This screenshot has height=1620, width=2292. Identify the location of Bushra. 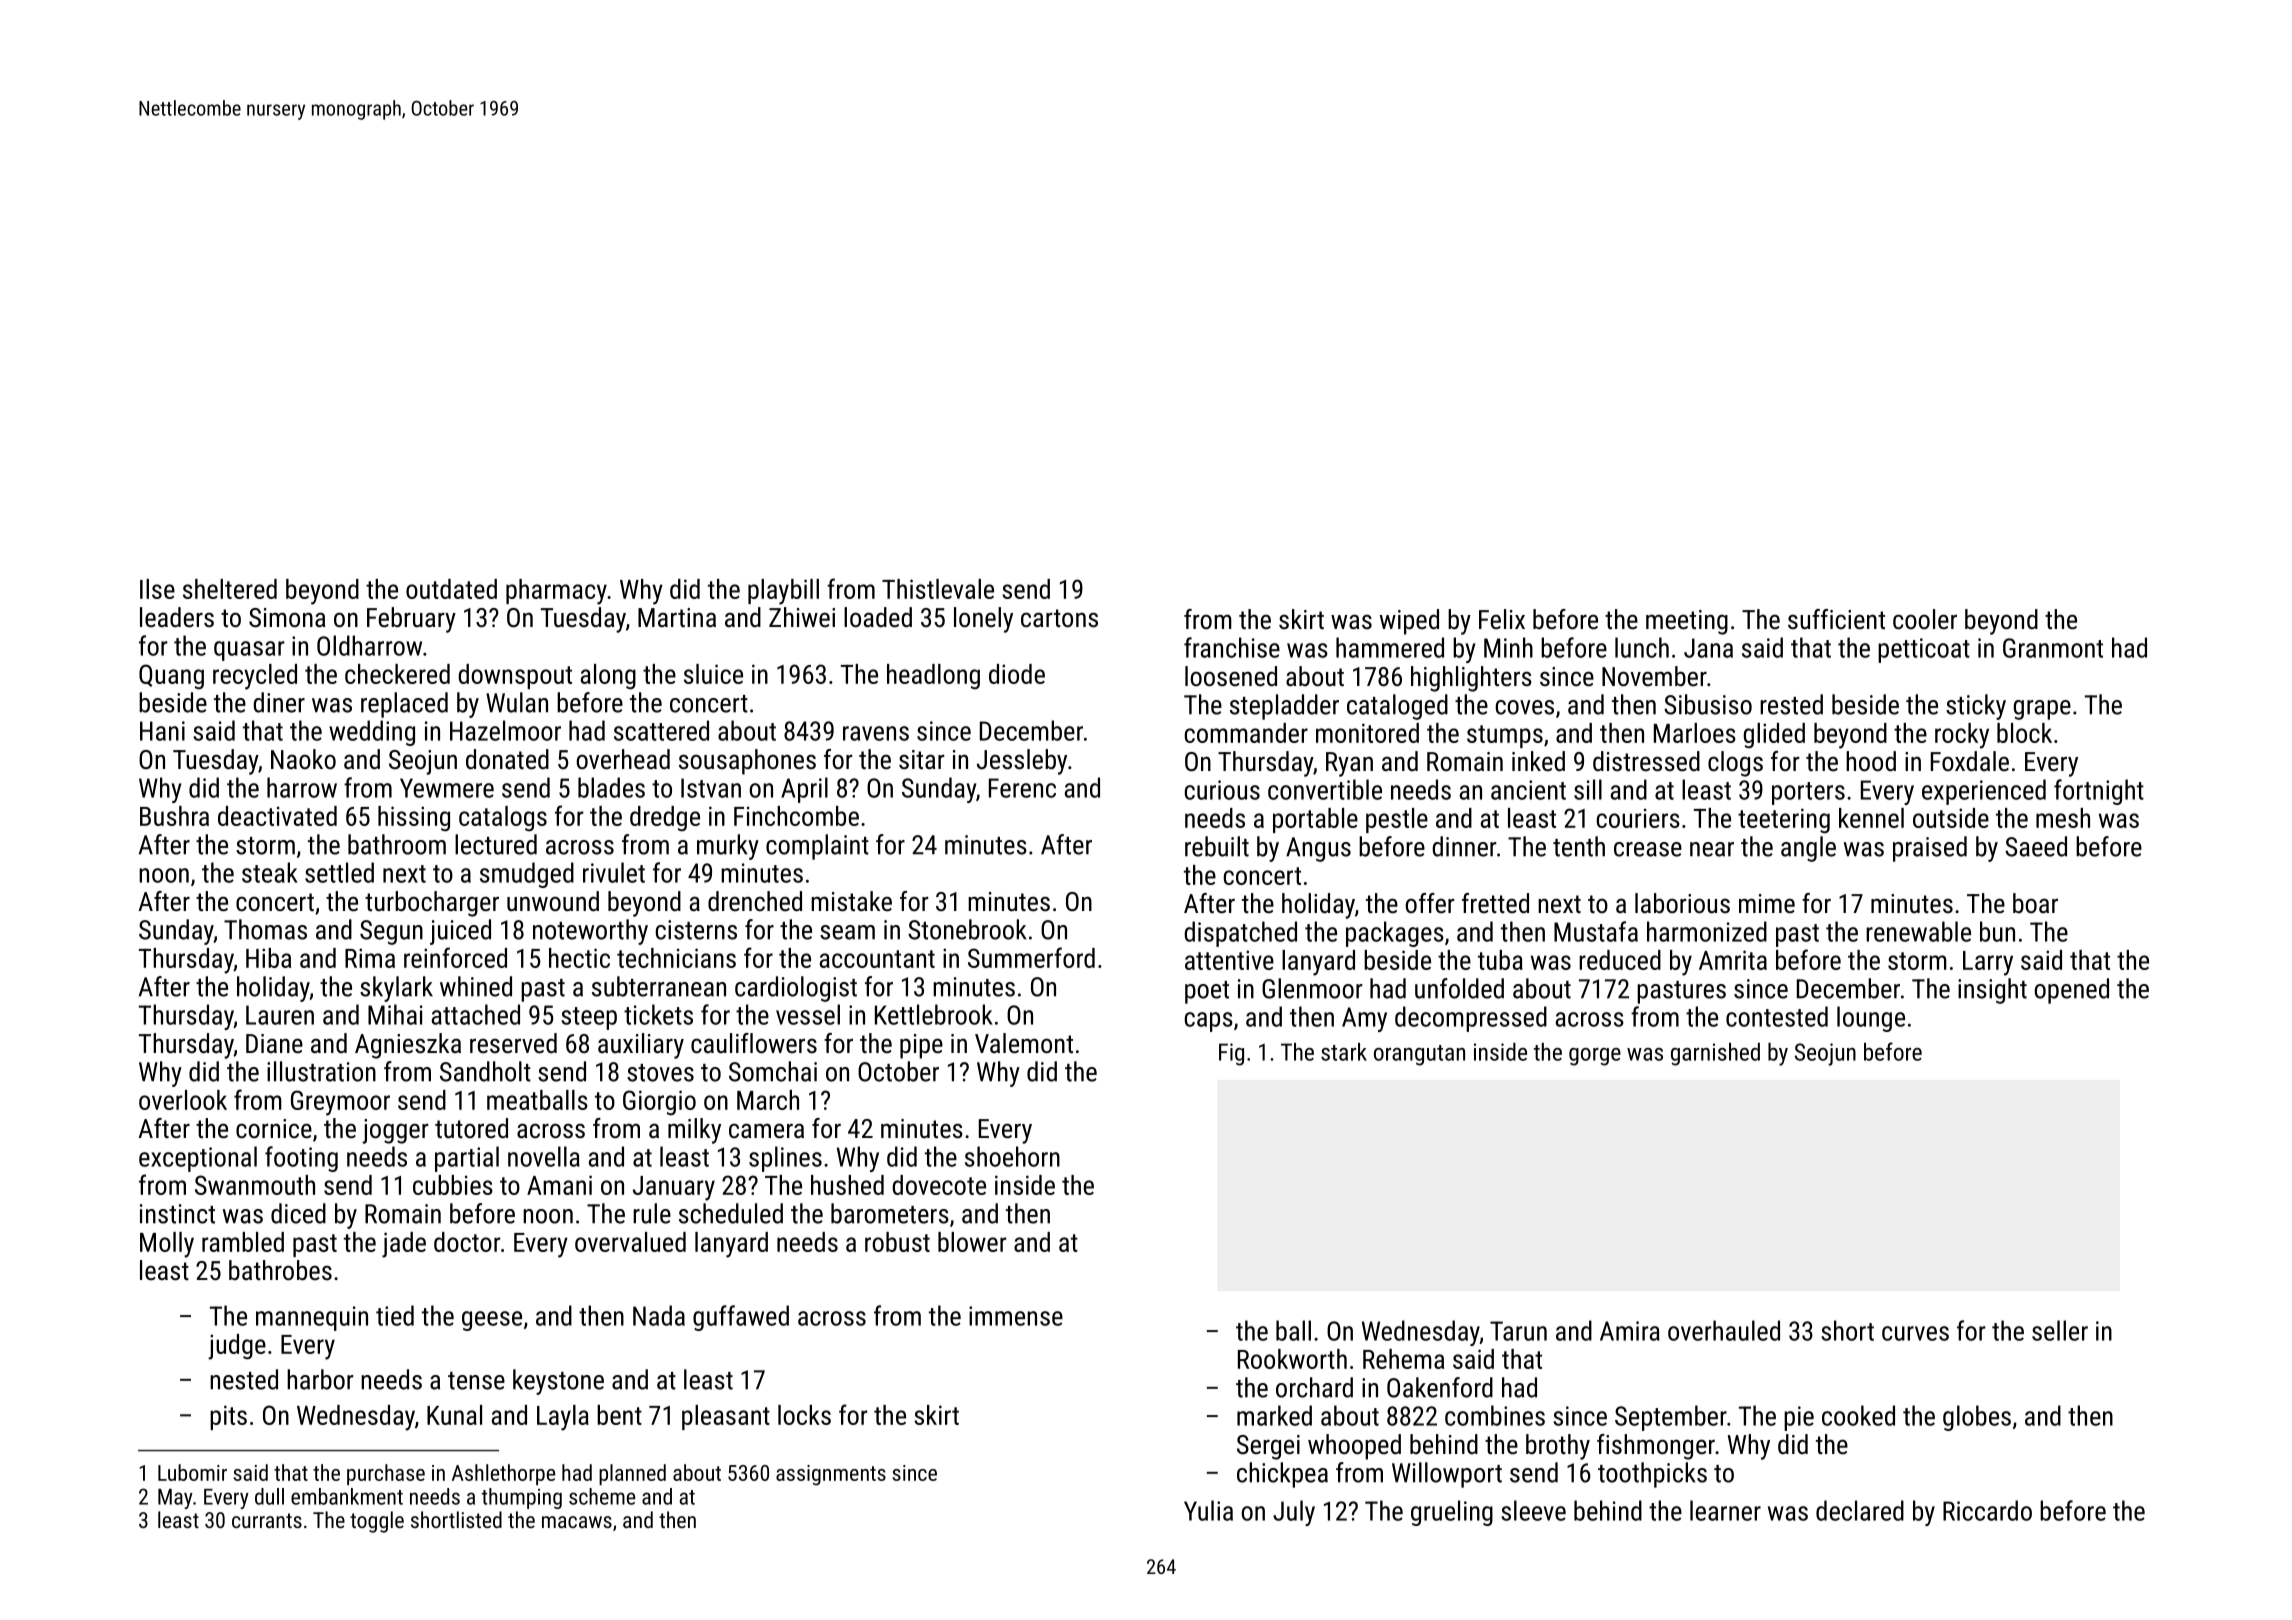
(174, 816).
